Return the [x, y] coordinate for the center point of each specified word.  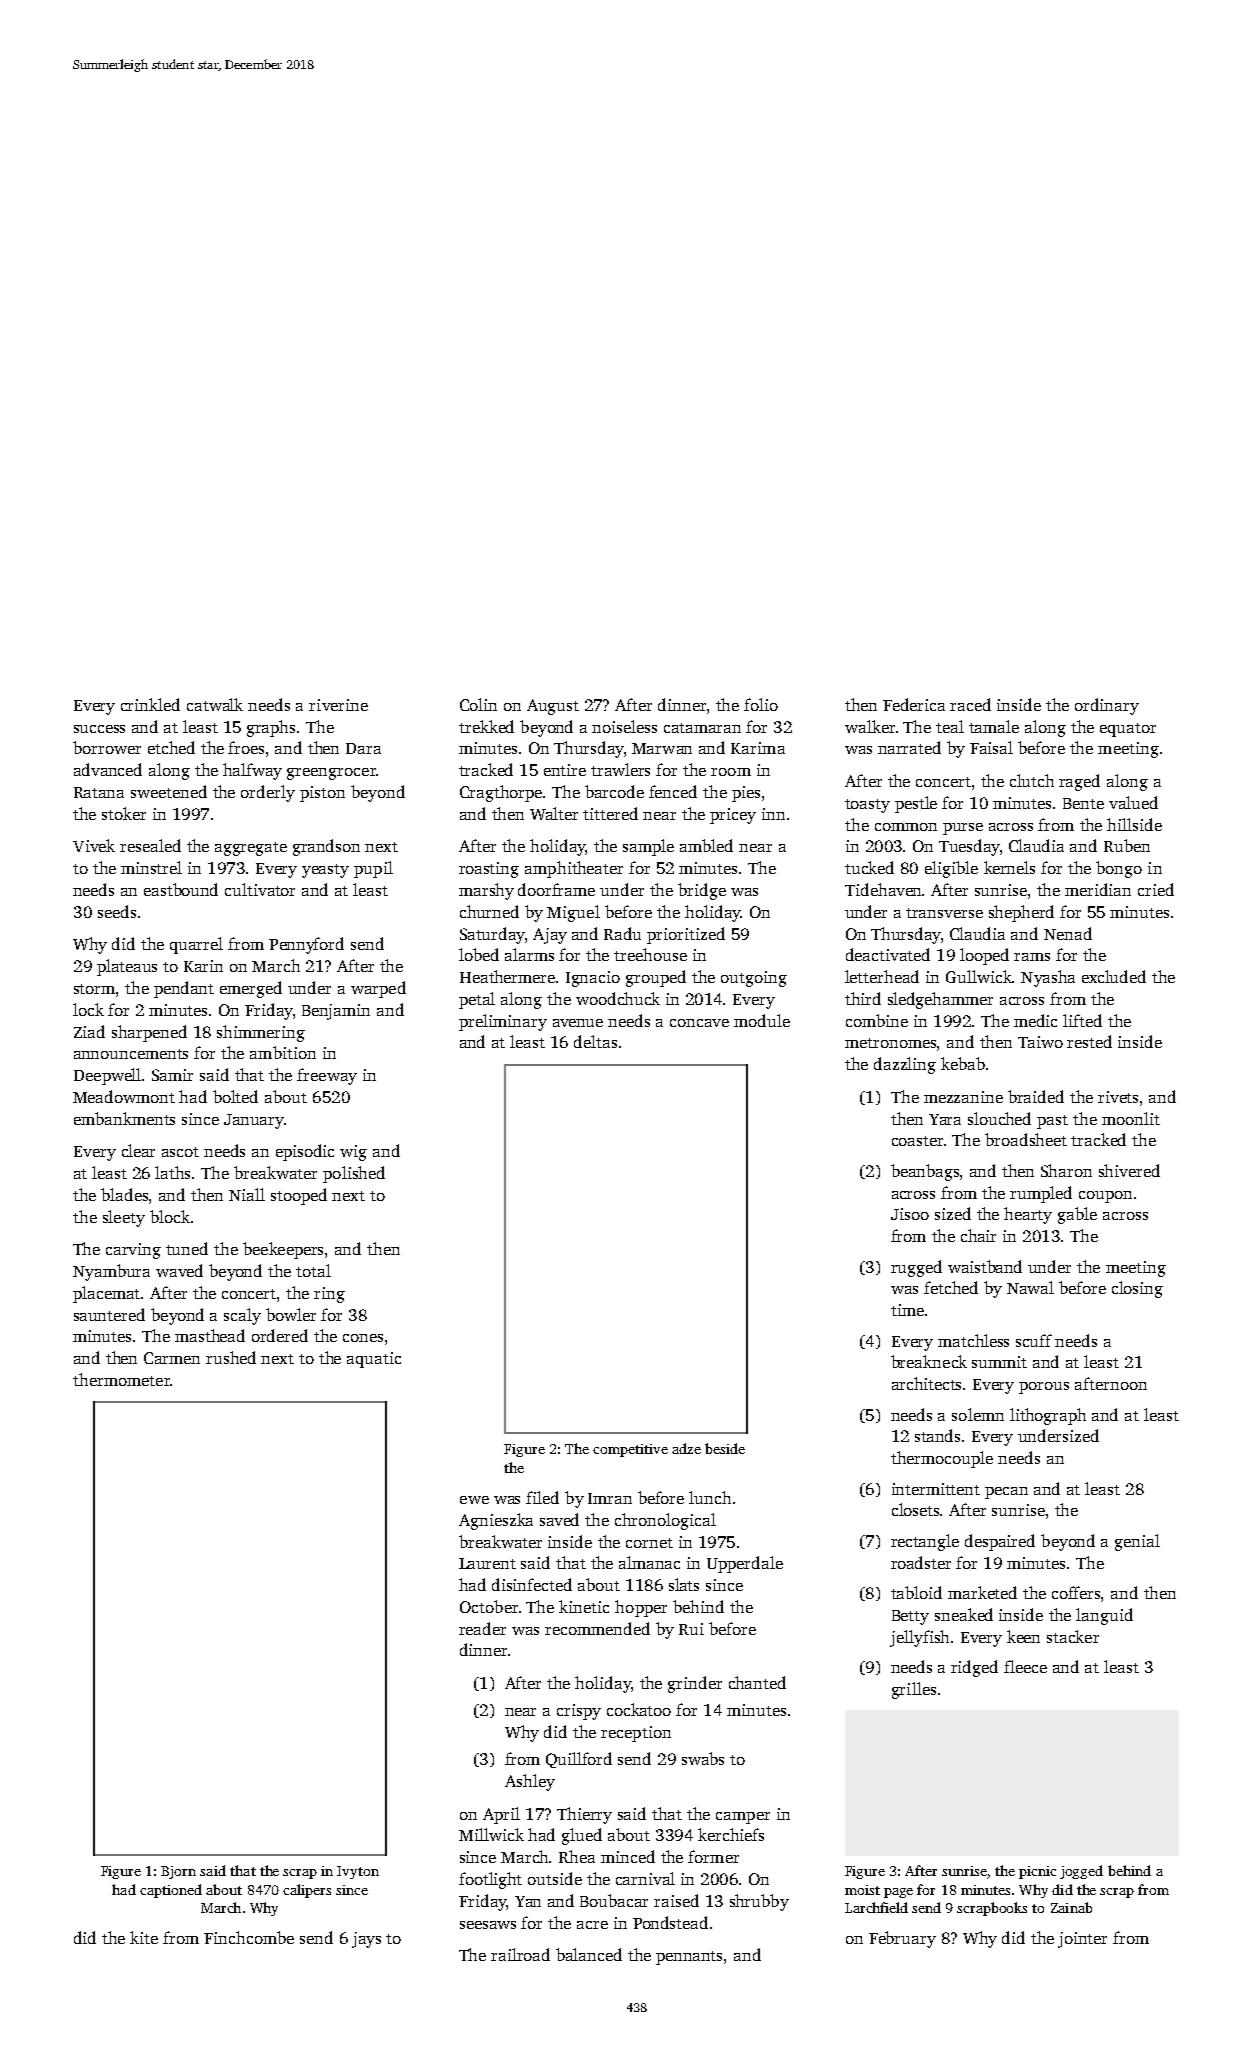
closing [1137, 1289]
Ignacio [593, 979]
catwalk [215, 704]
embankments [124, 1118]
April [501, 1815]
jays [366, 1940]
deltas [595, 1041]
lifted [1082, 1020]
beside [725, 1448]
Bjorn [178, 1872]
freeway [327, 1076]
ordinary [1107, 706]
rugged [916, 1268]
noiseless [624, 726]
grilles [914, 1690]
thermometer [121, 1379]
